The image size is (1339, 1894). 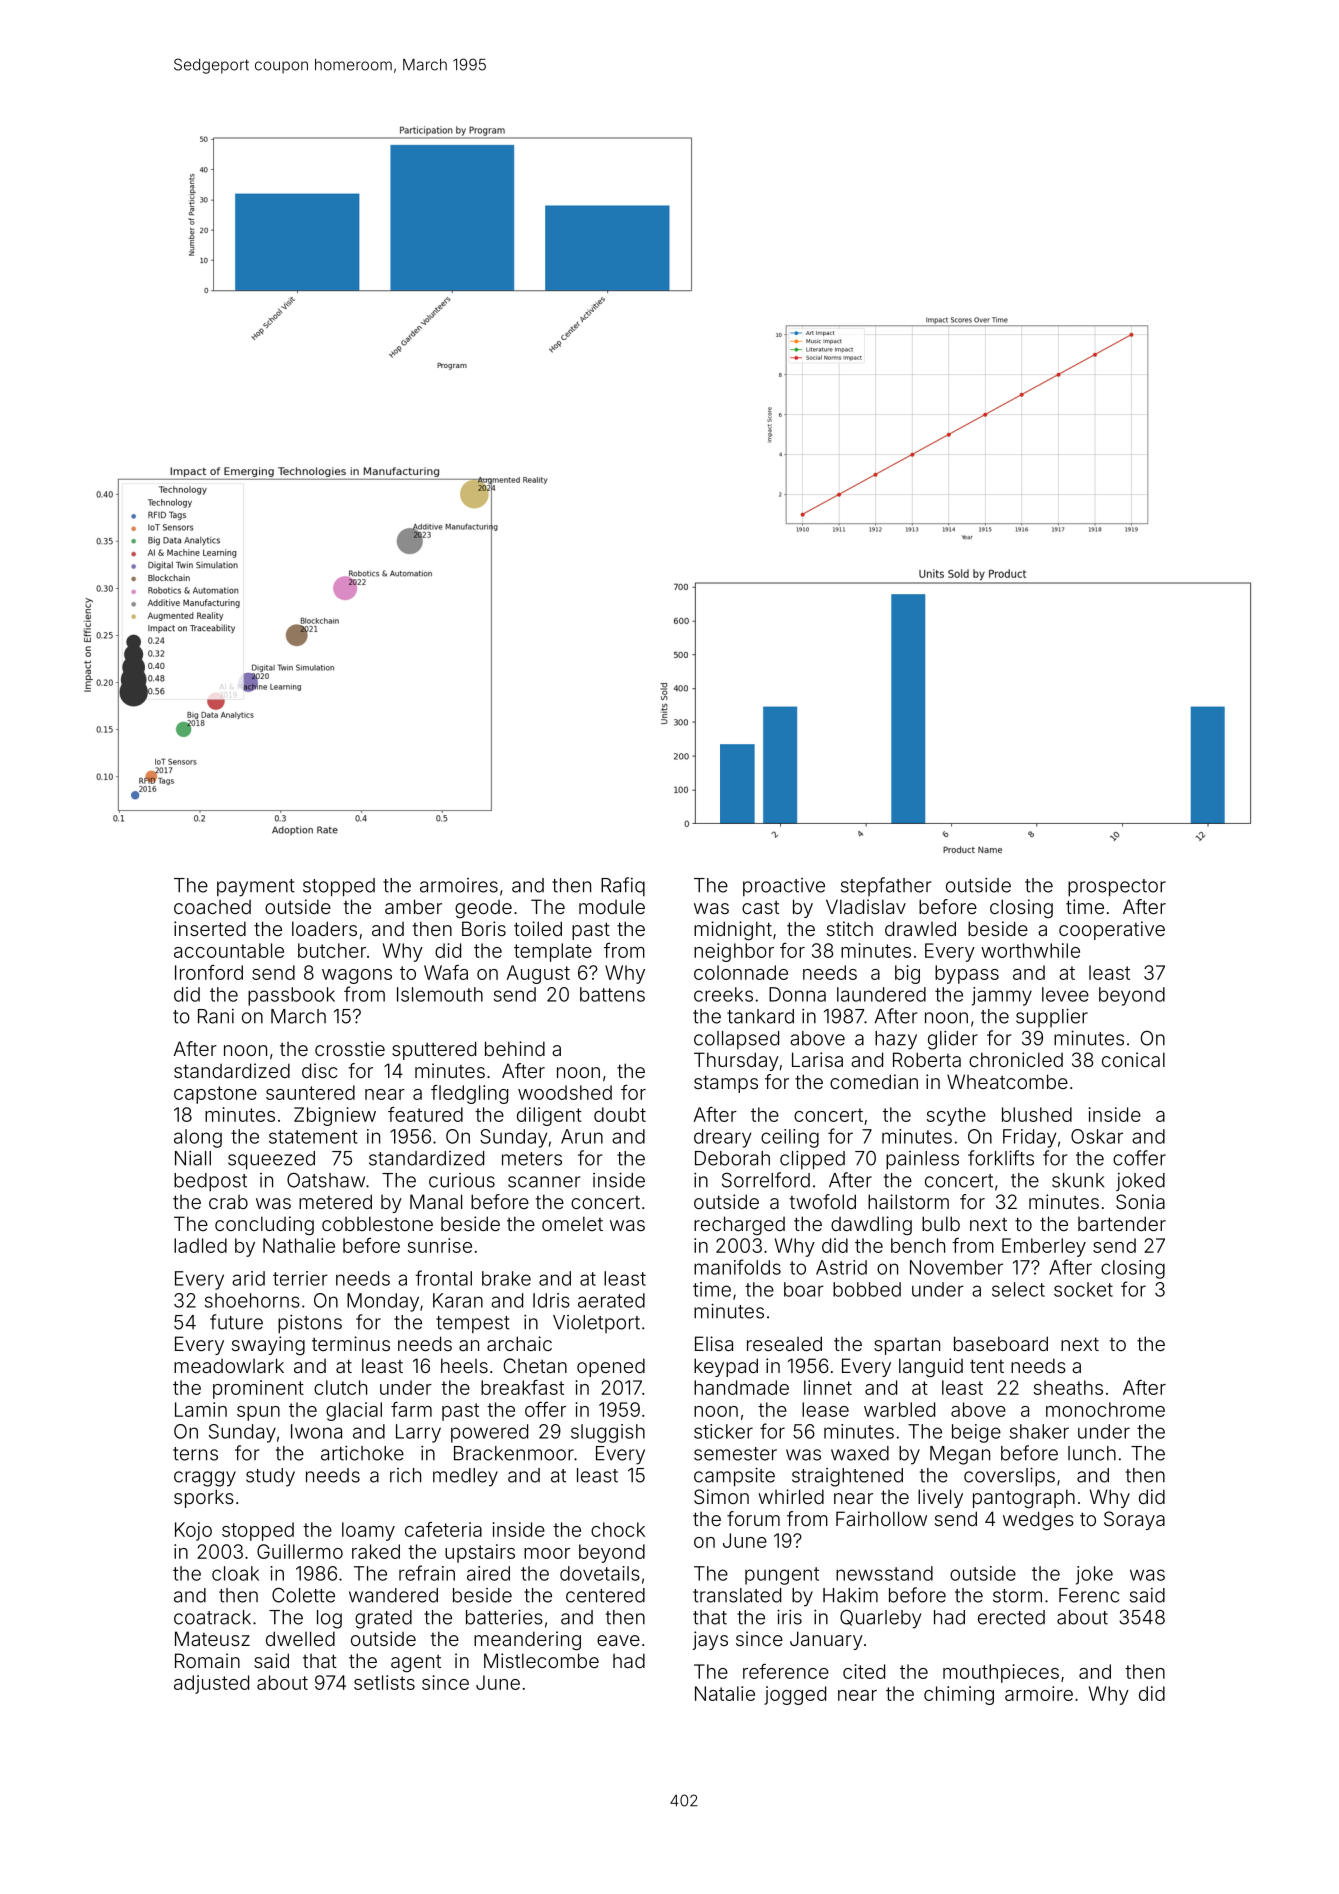 What do you see at coordinates (256, 888) in the screenshot?
I see `payment` at bounding box center [256, 888].
